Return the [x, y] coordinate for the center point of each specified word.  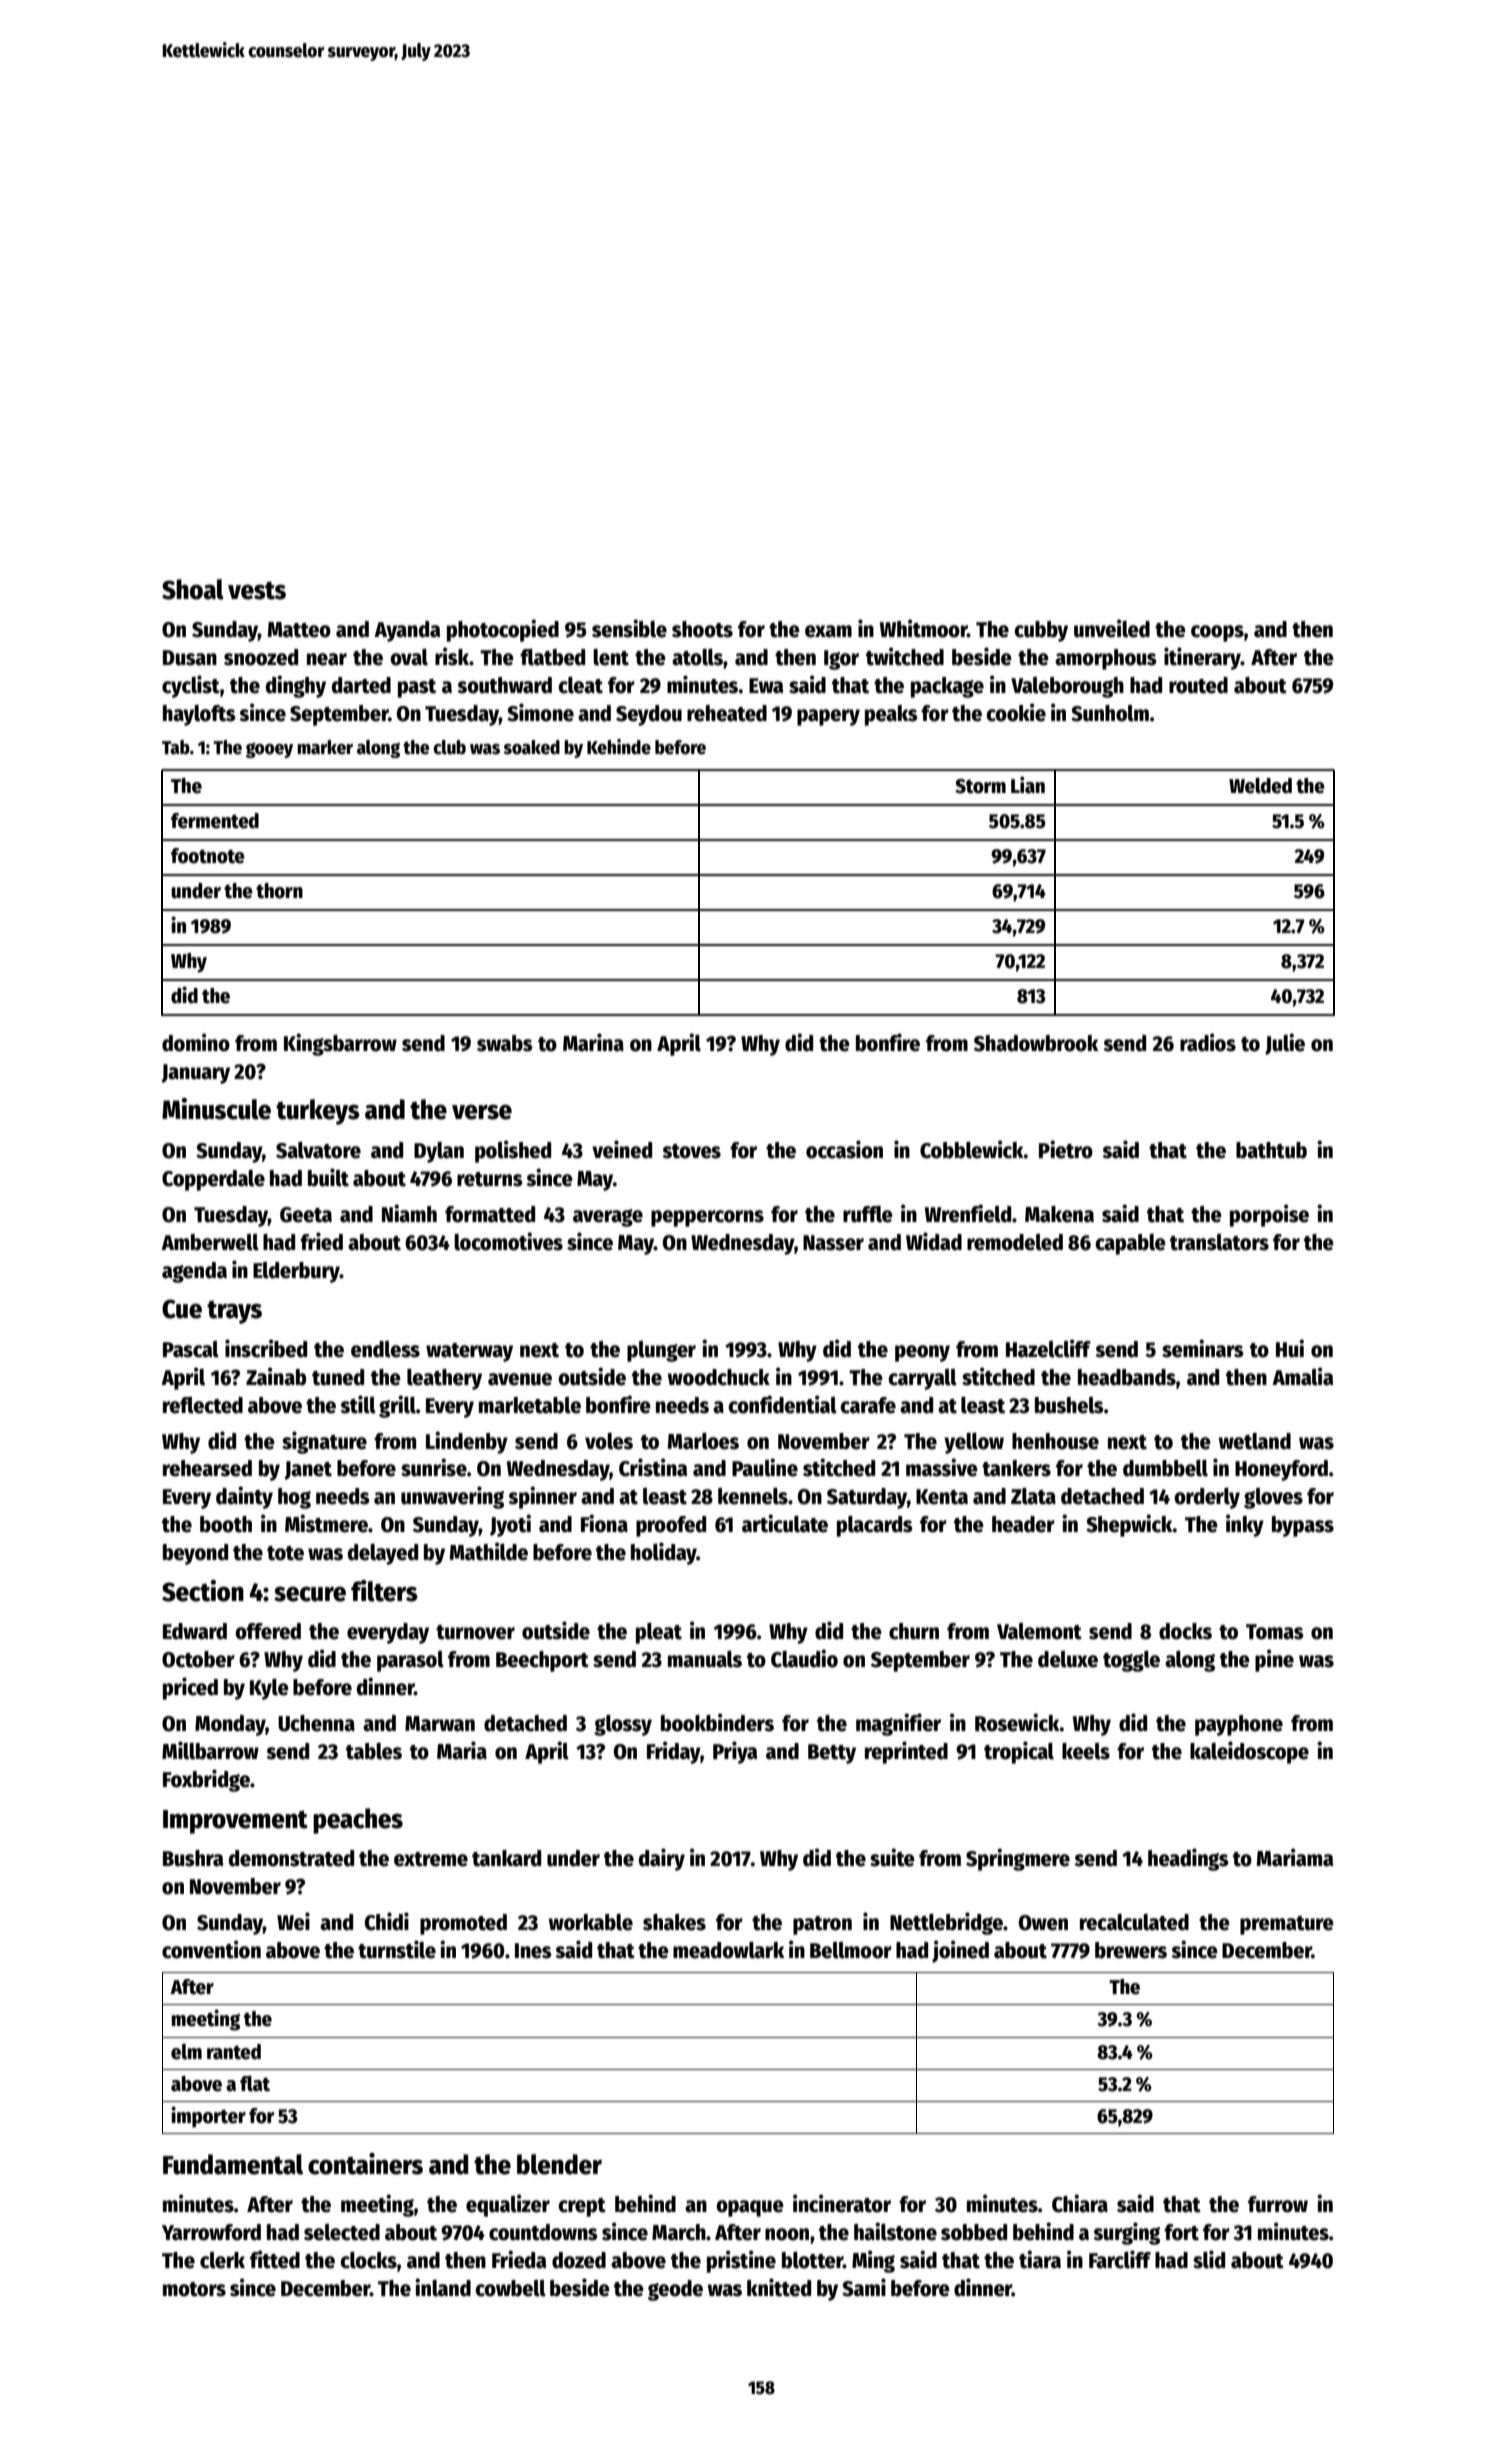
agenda [194, 1272]
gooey [269, 750]
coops [1217, 633]
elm [186, 2052]
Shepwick [1129, 1525]
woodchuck [718, 1377]
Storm [980, 786]
